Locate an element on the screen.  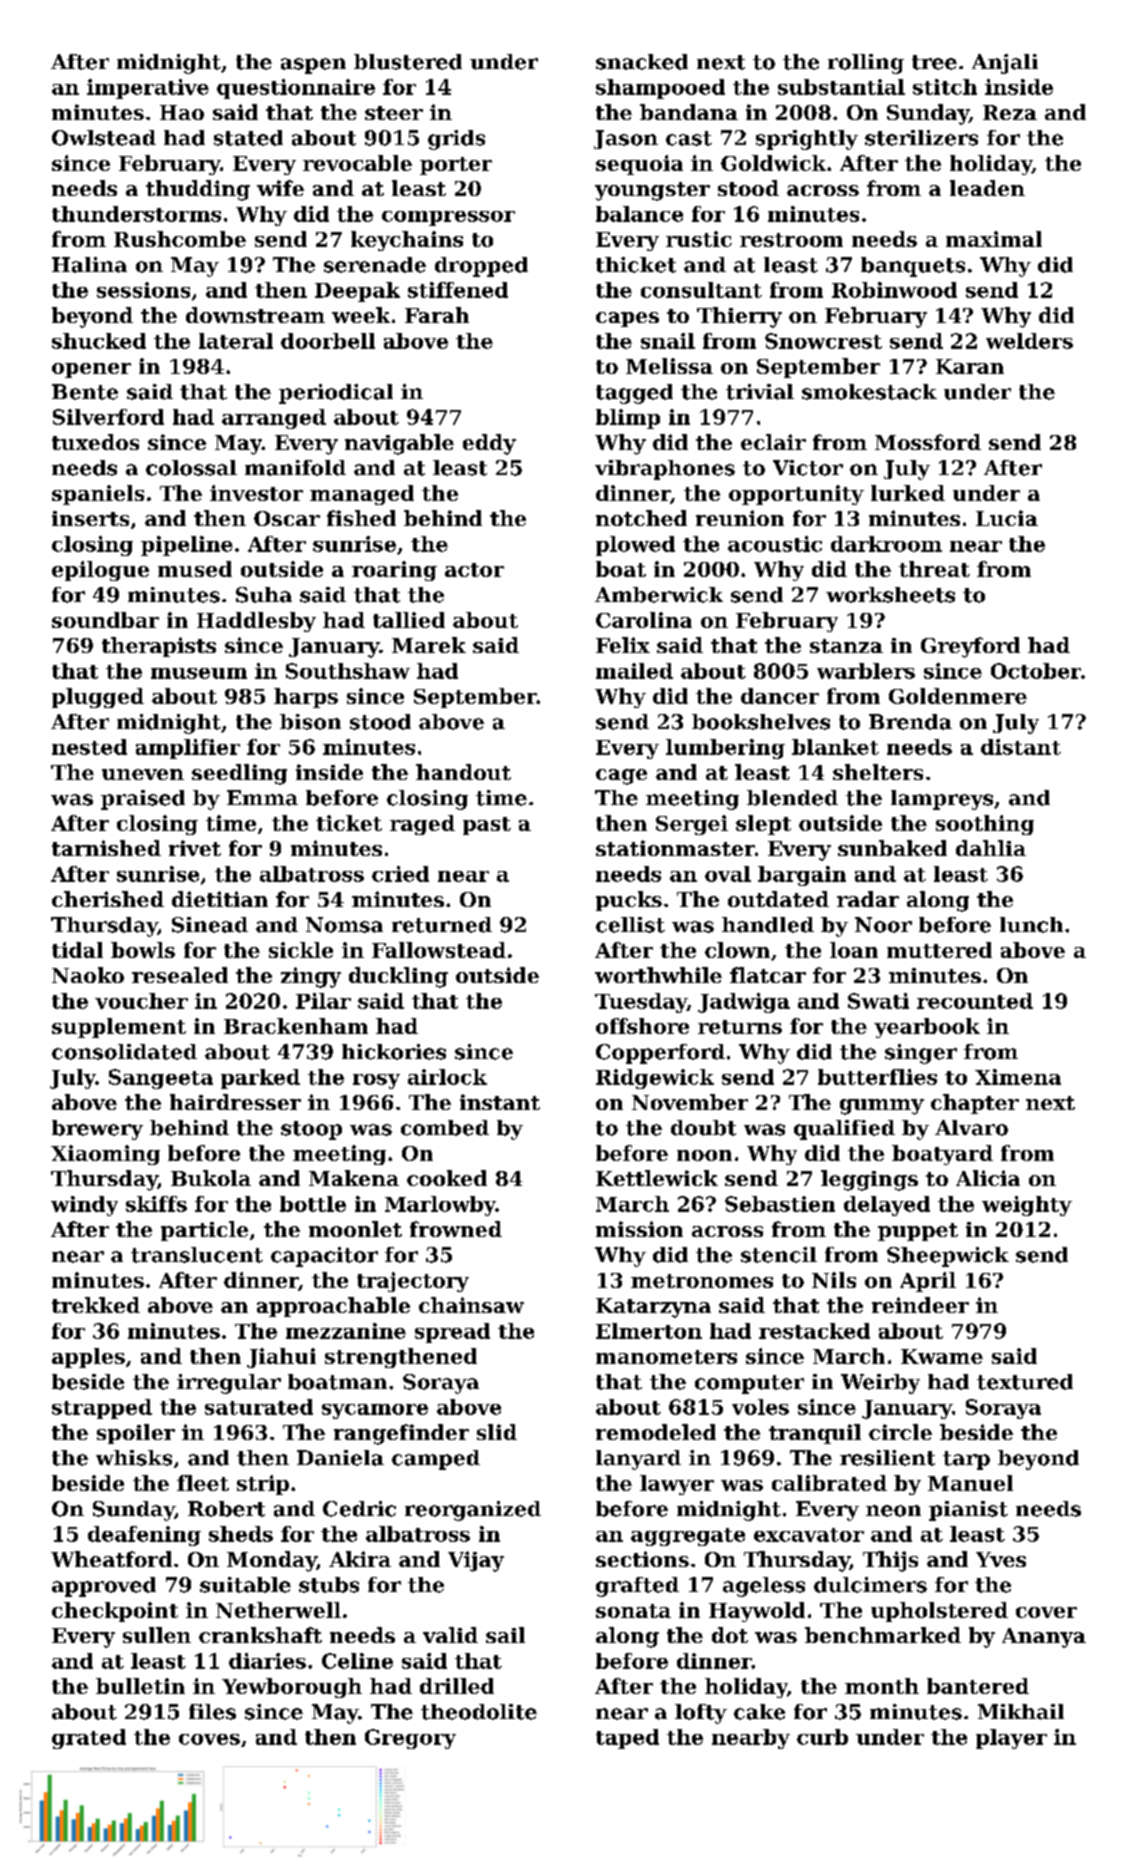
aspen is located at coordinates (313, 66).
